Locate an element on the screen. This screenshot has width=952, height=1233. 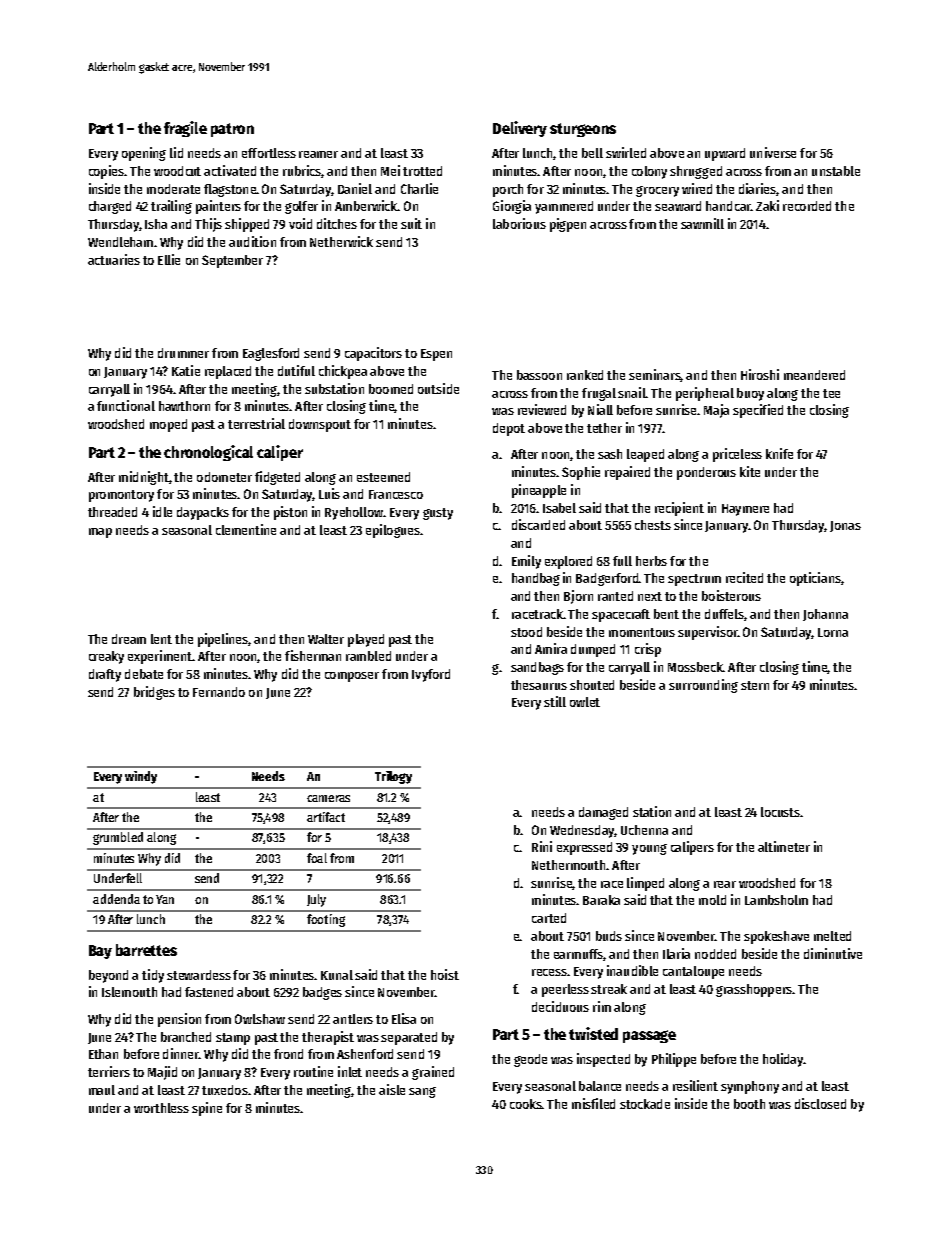
patron is located at coordinates (232, 130).
